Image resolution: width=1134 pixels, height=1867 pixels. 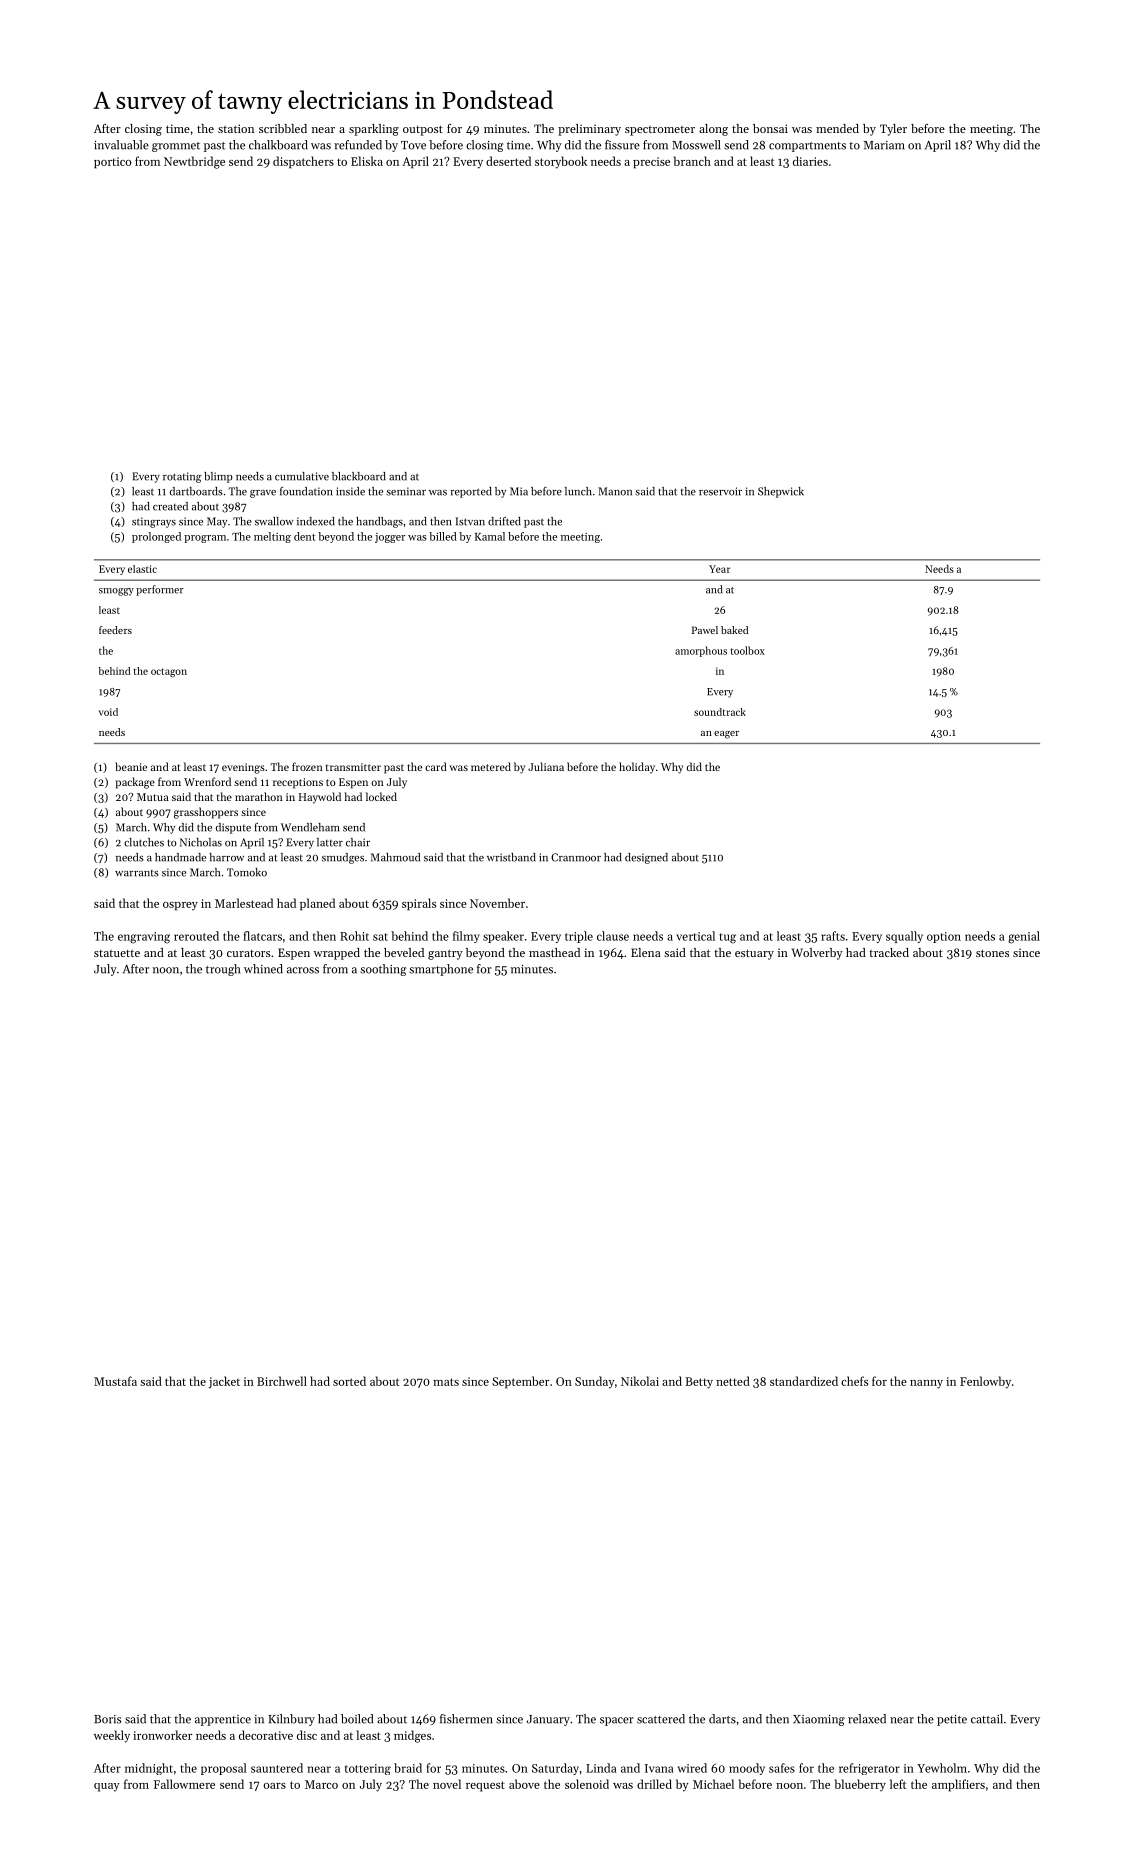 I want to click on ironworker, so click(x=162, y=1735).
